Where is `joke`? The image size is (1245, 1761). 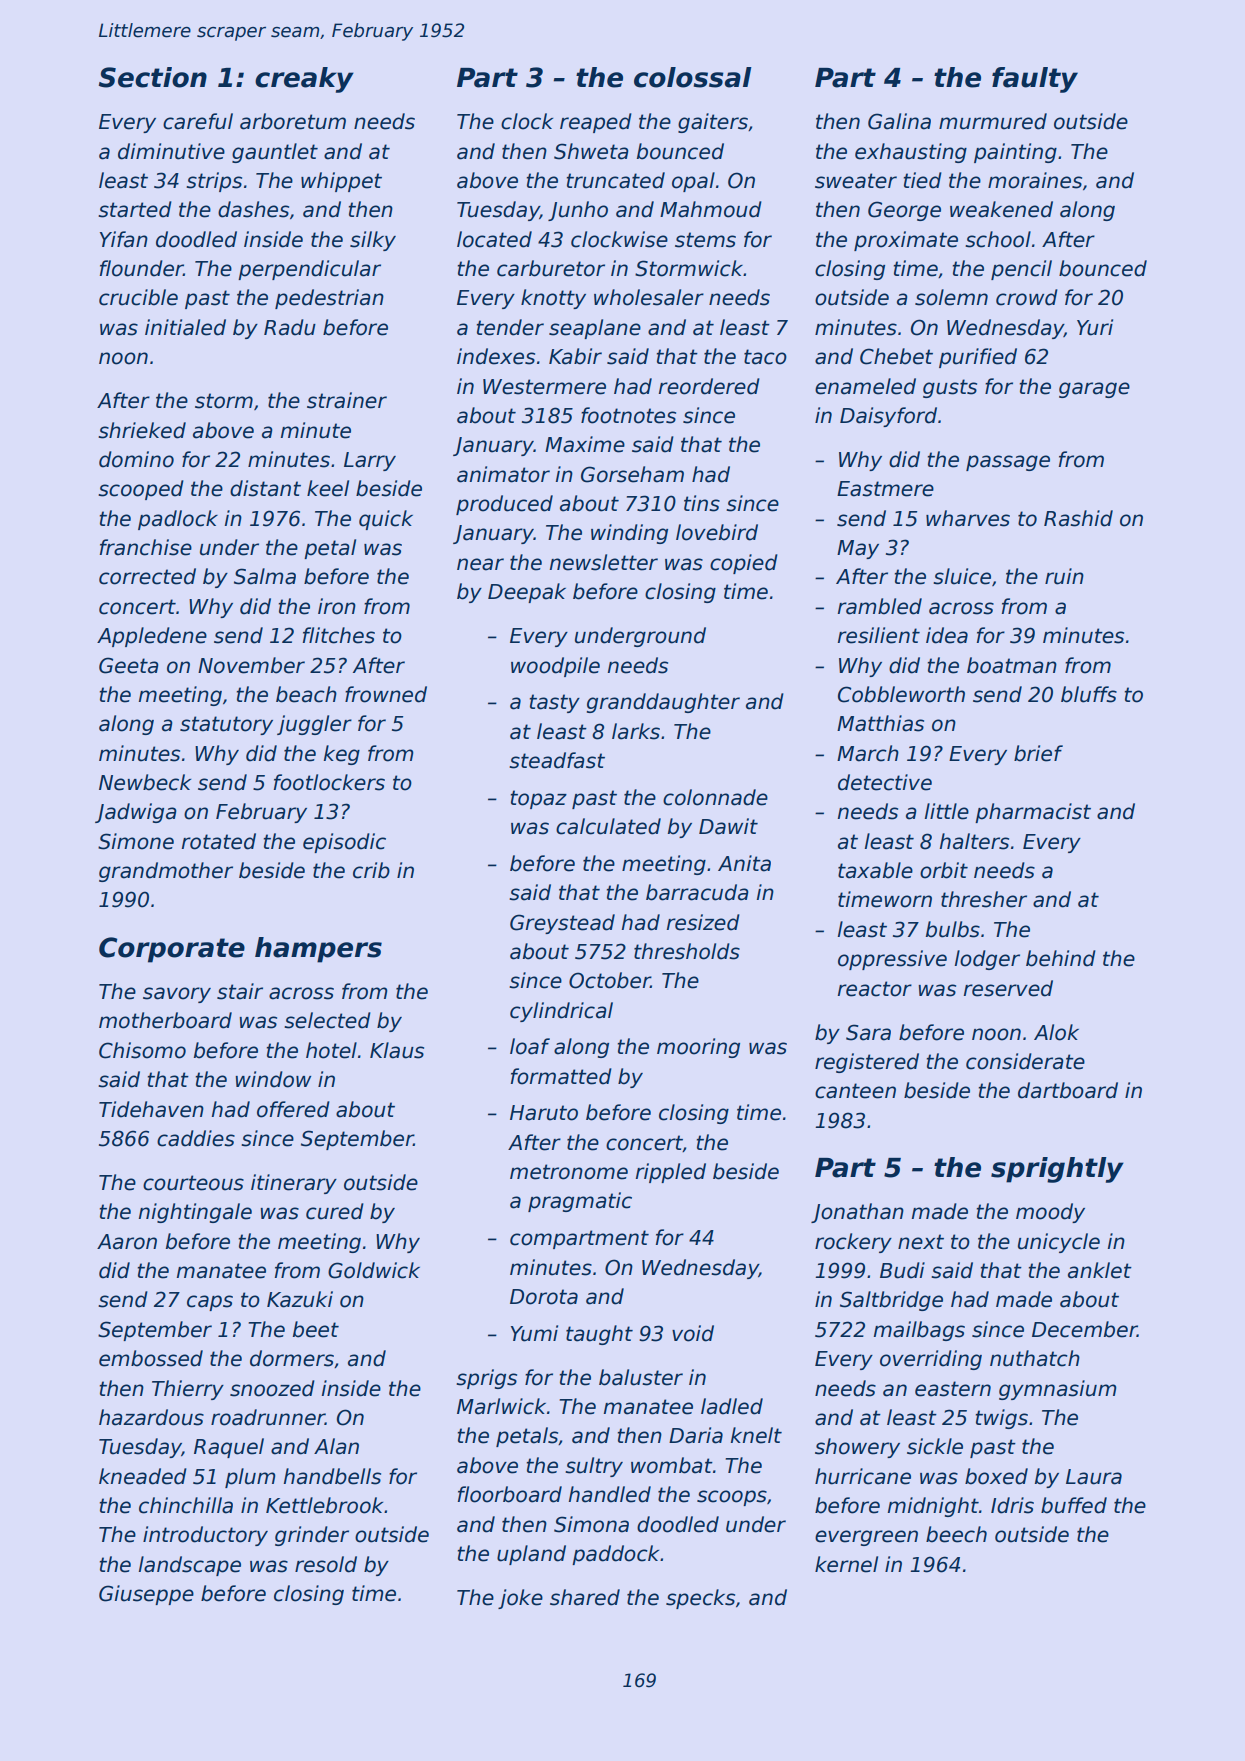
joke is located at coordinates (520, 1599).
